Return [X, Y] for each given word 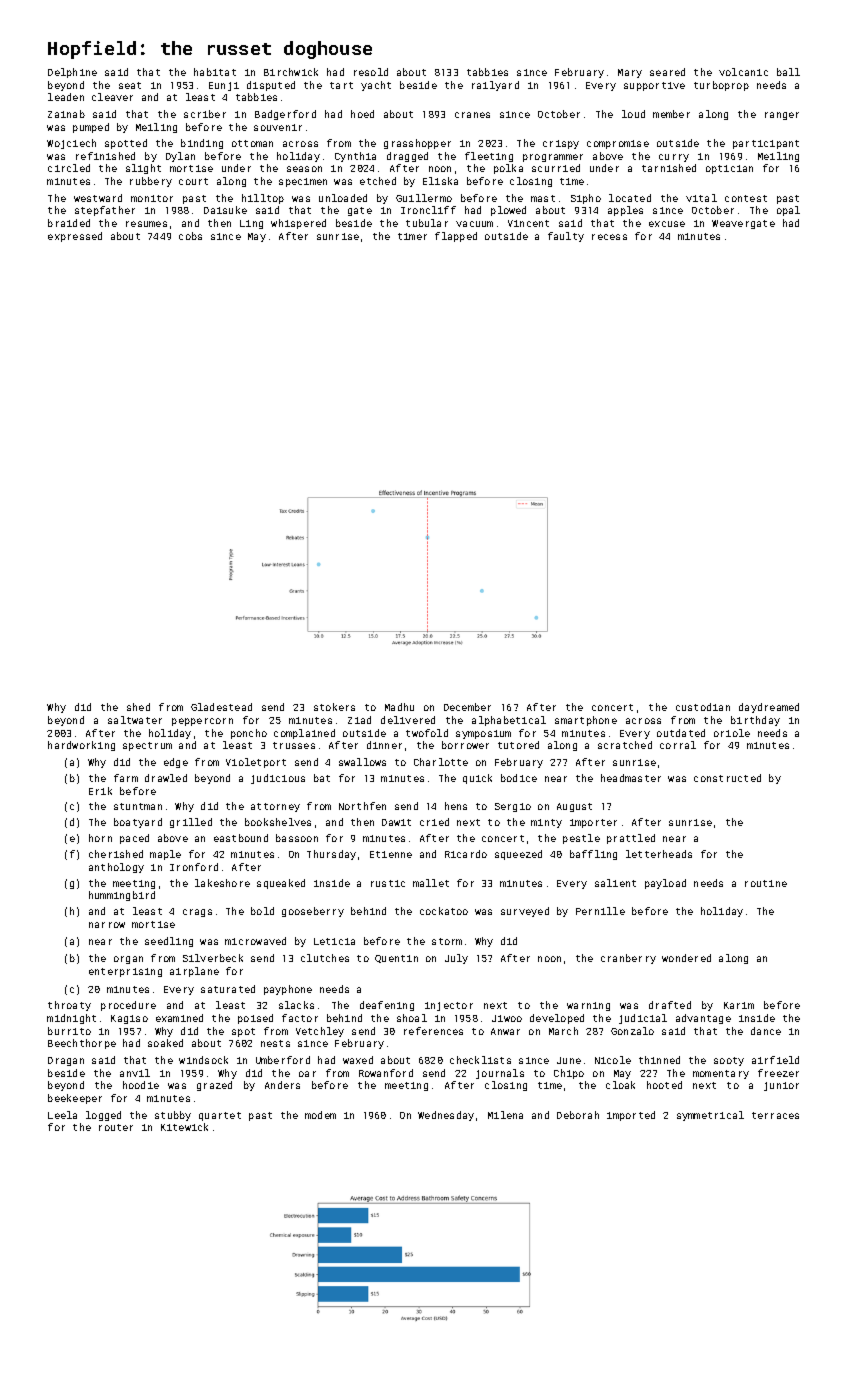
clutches [325, 958]
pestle [581, 839]
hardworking [81, 746]
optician [729, 169]
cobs [190, 236]
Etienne [391, 854]
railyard [495, 86]
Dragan [66, 1061]
